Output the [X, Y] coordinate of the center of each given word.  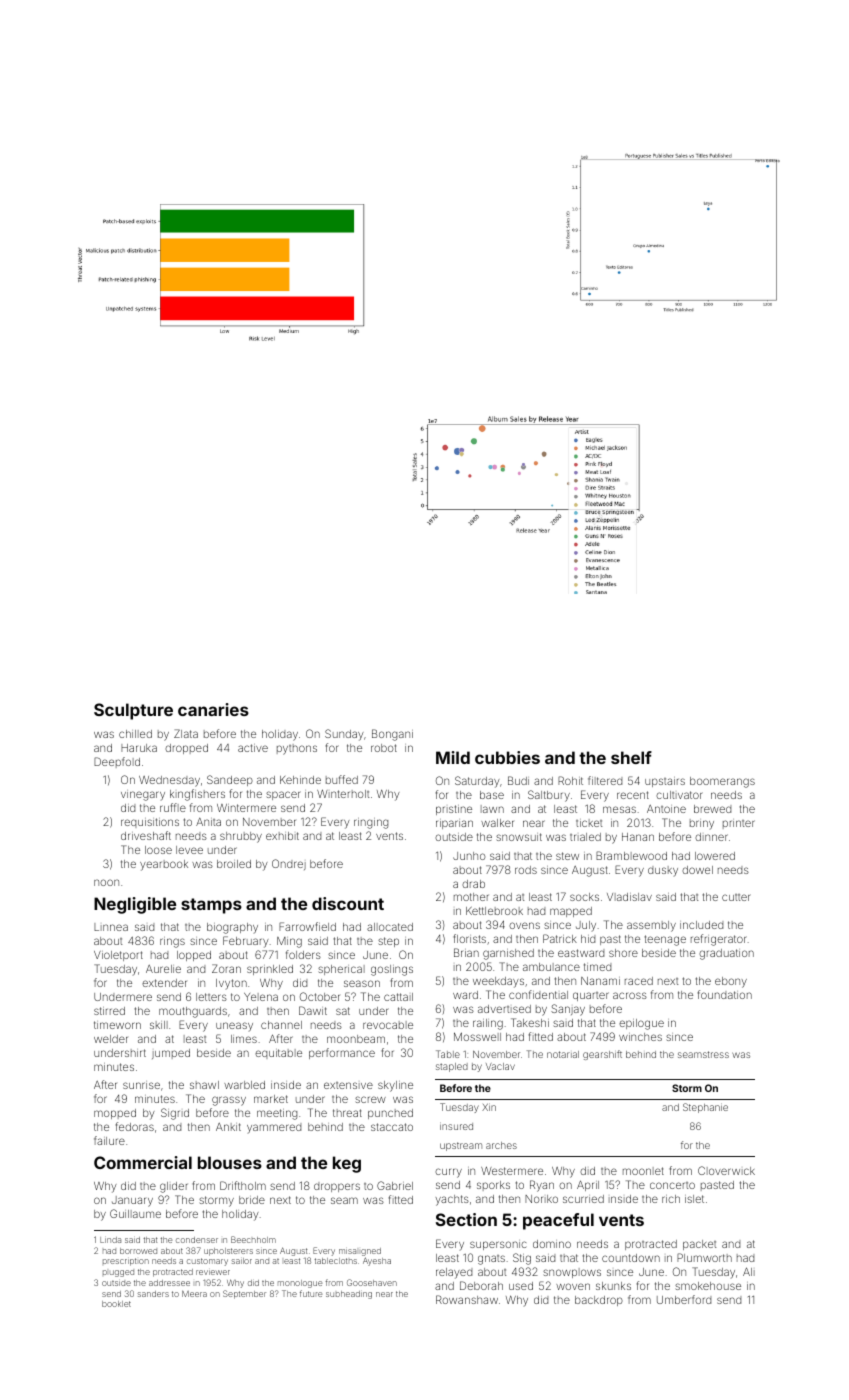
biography [232, 928]
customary [207, 1262]
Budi [518, 780]
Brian [466, 952]
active [253, 748]
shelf [631, 757]
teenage [665, 940]
